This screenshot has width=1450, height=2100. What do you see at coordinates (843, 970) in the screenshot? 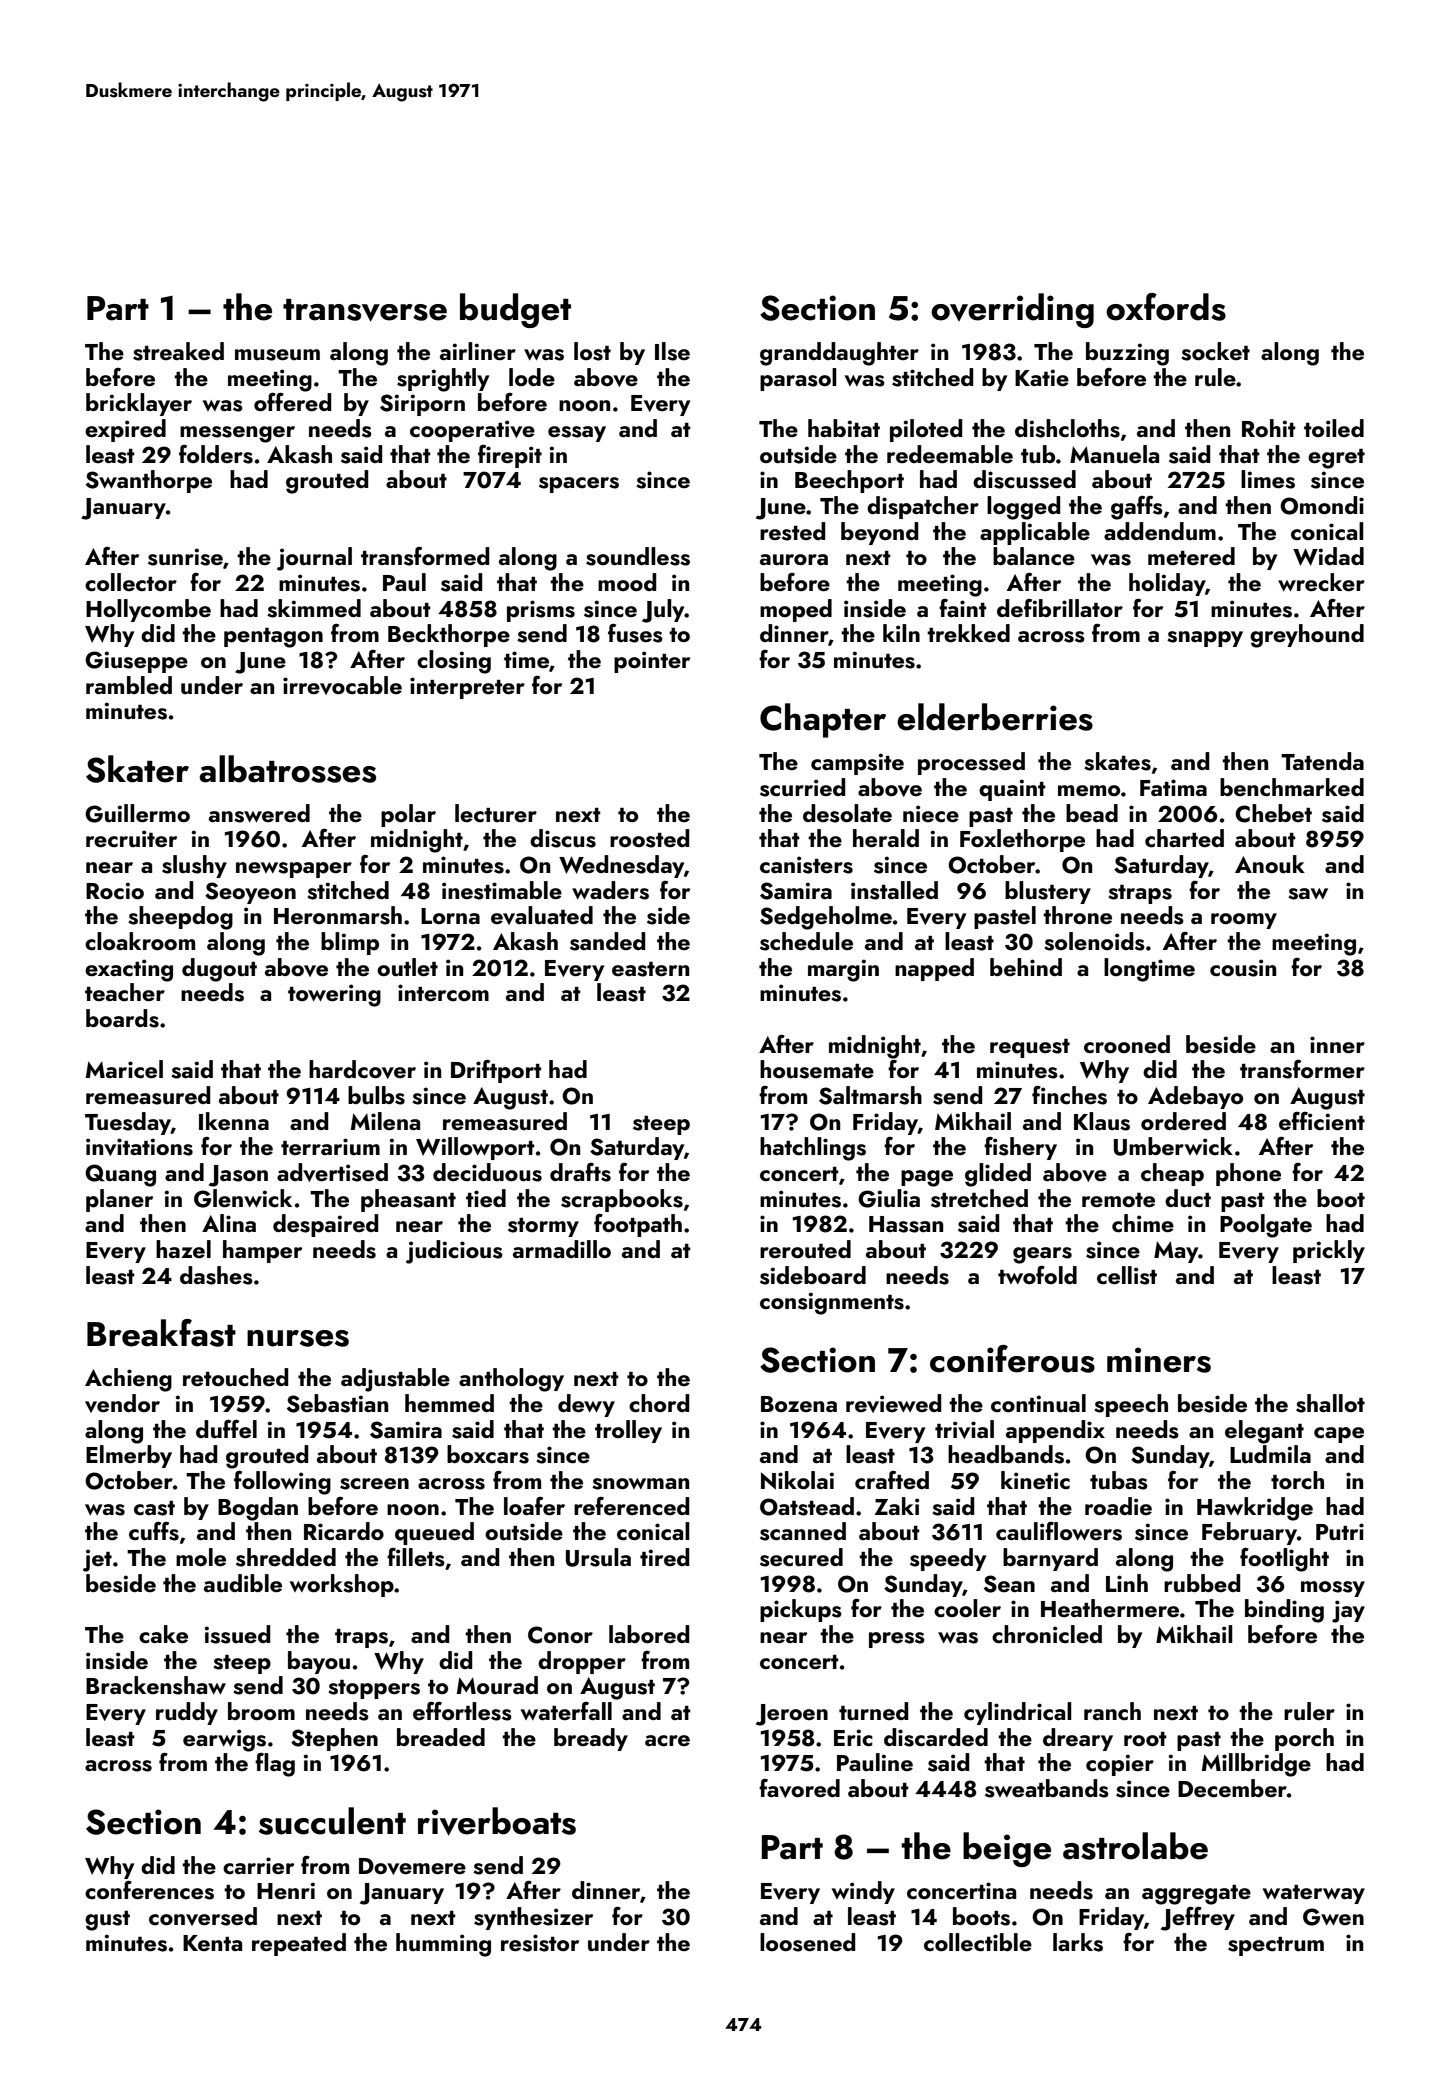
I see `margin` at bounding box center [843, 970].
